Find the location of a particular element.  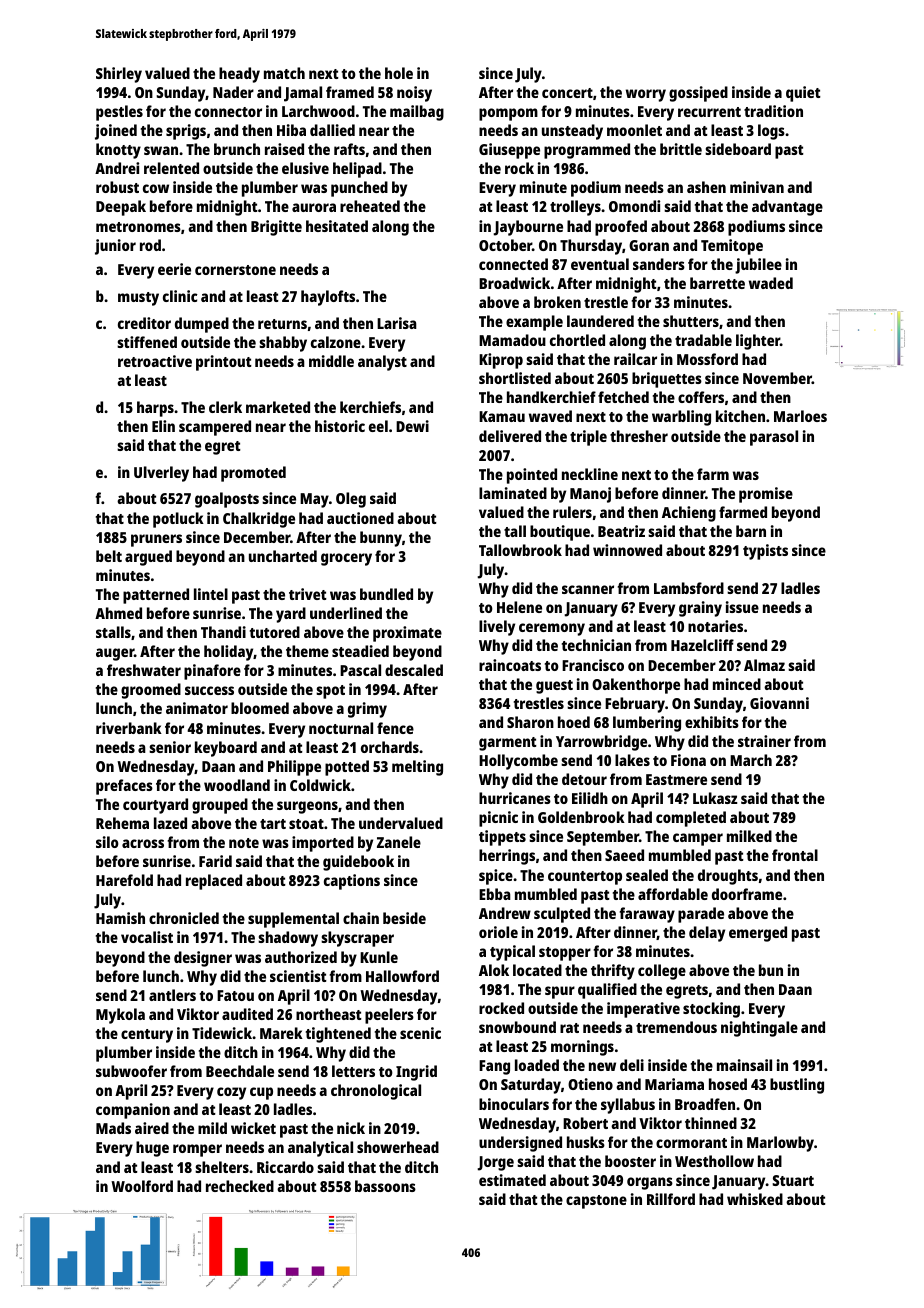

lintel is located at coordinates (211, 594).
